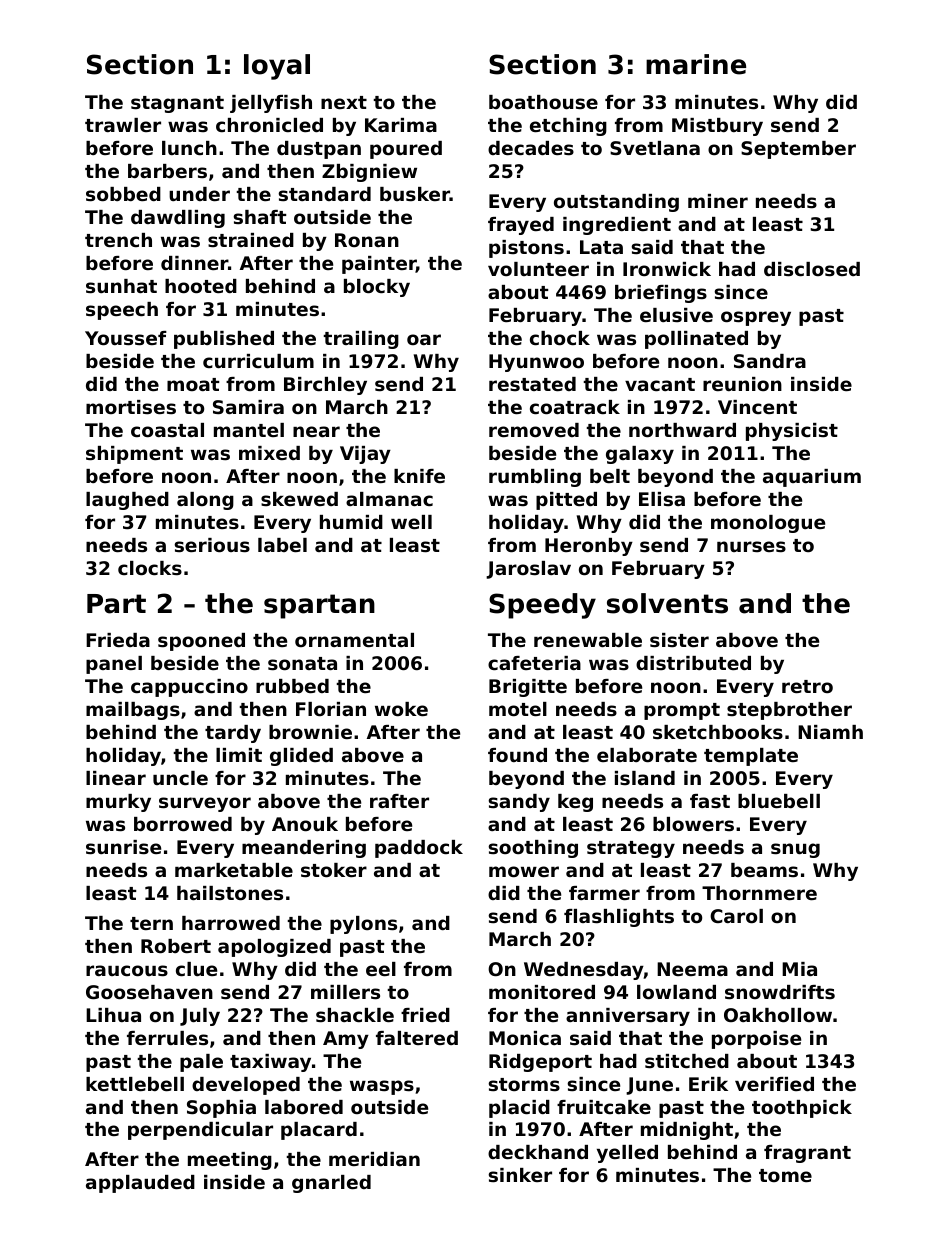  What do you see at coordinates (768, 524) in the image?
I see `monologue` at bounding box center [768, 524].
